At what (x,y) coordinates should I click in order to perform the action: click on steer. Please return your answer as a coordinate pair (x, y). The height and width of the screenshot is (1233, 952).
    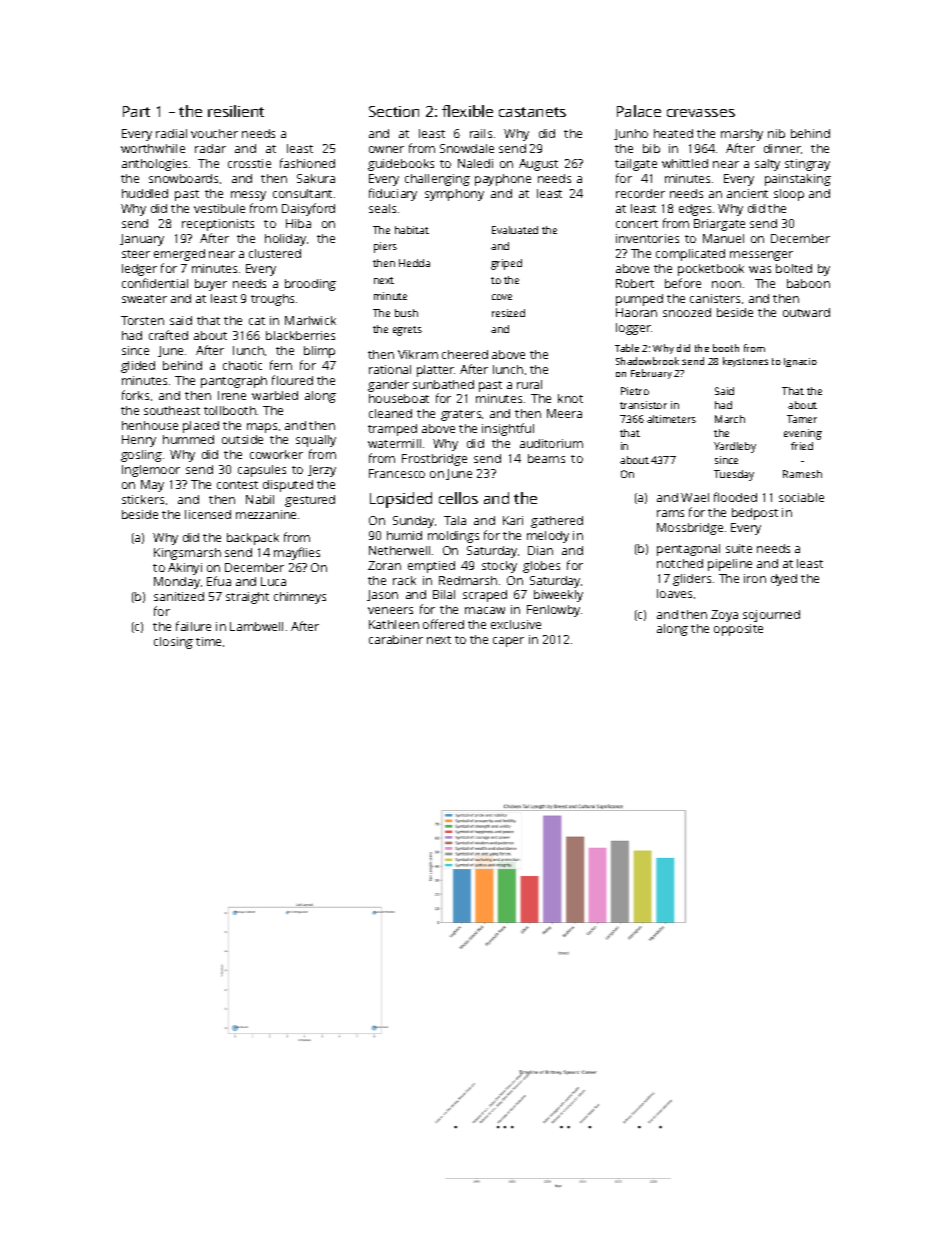
    Looking at the image, I should click on (136, 254).
